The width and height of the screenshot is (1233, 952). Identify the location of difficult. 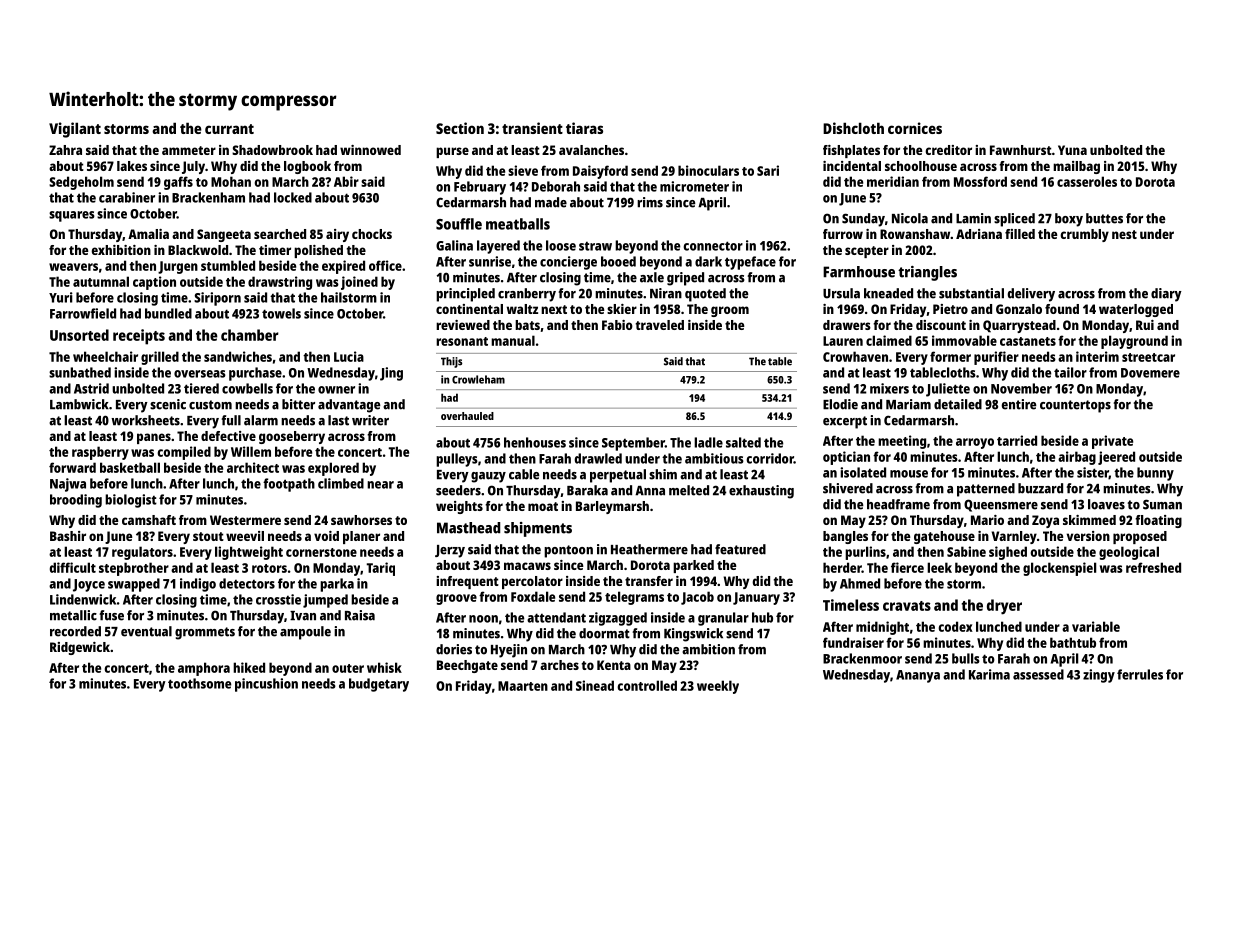
(73, 567).
